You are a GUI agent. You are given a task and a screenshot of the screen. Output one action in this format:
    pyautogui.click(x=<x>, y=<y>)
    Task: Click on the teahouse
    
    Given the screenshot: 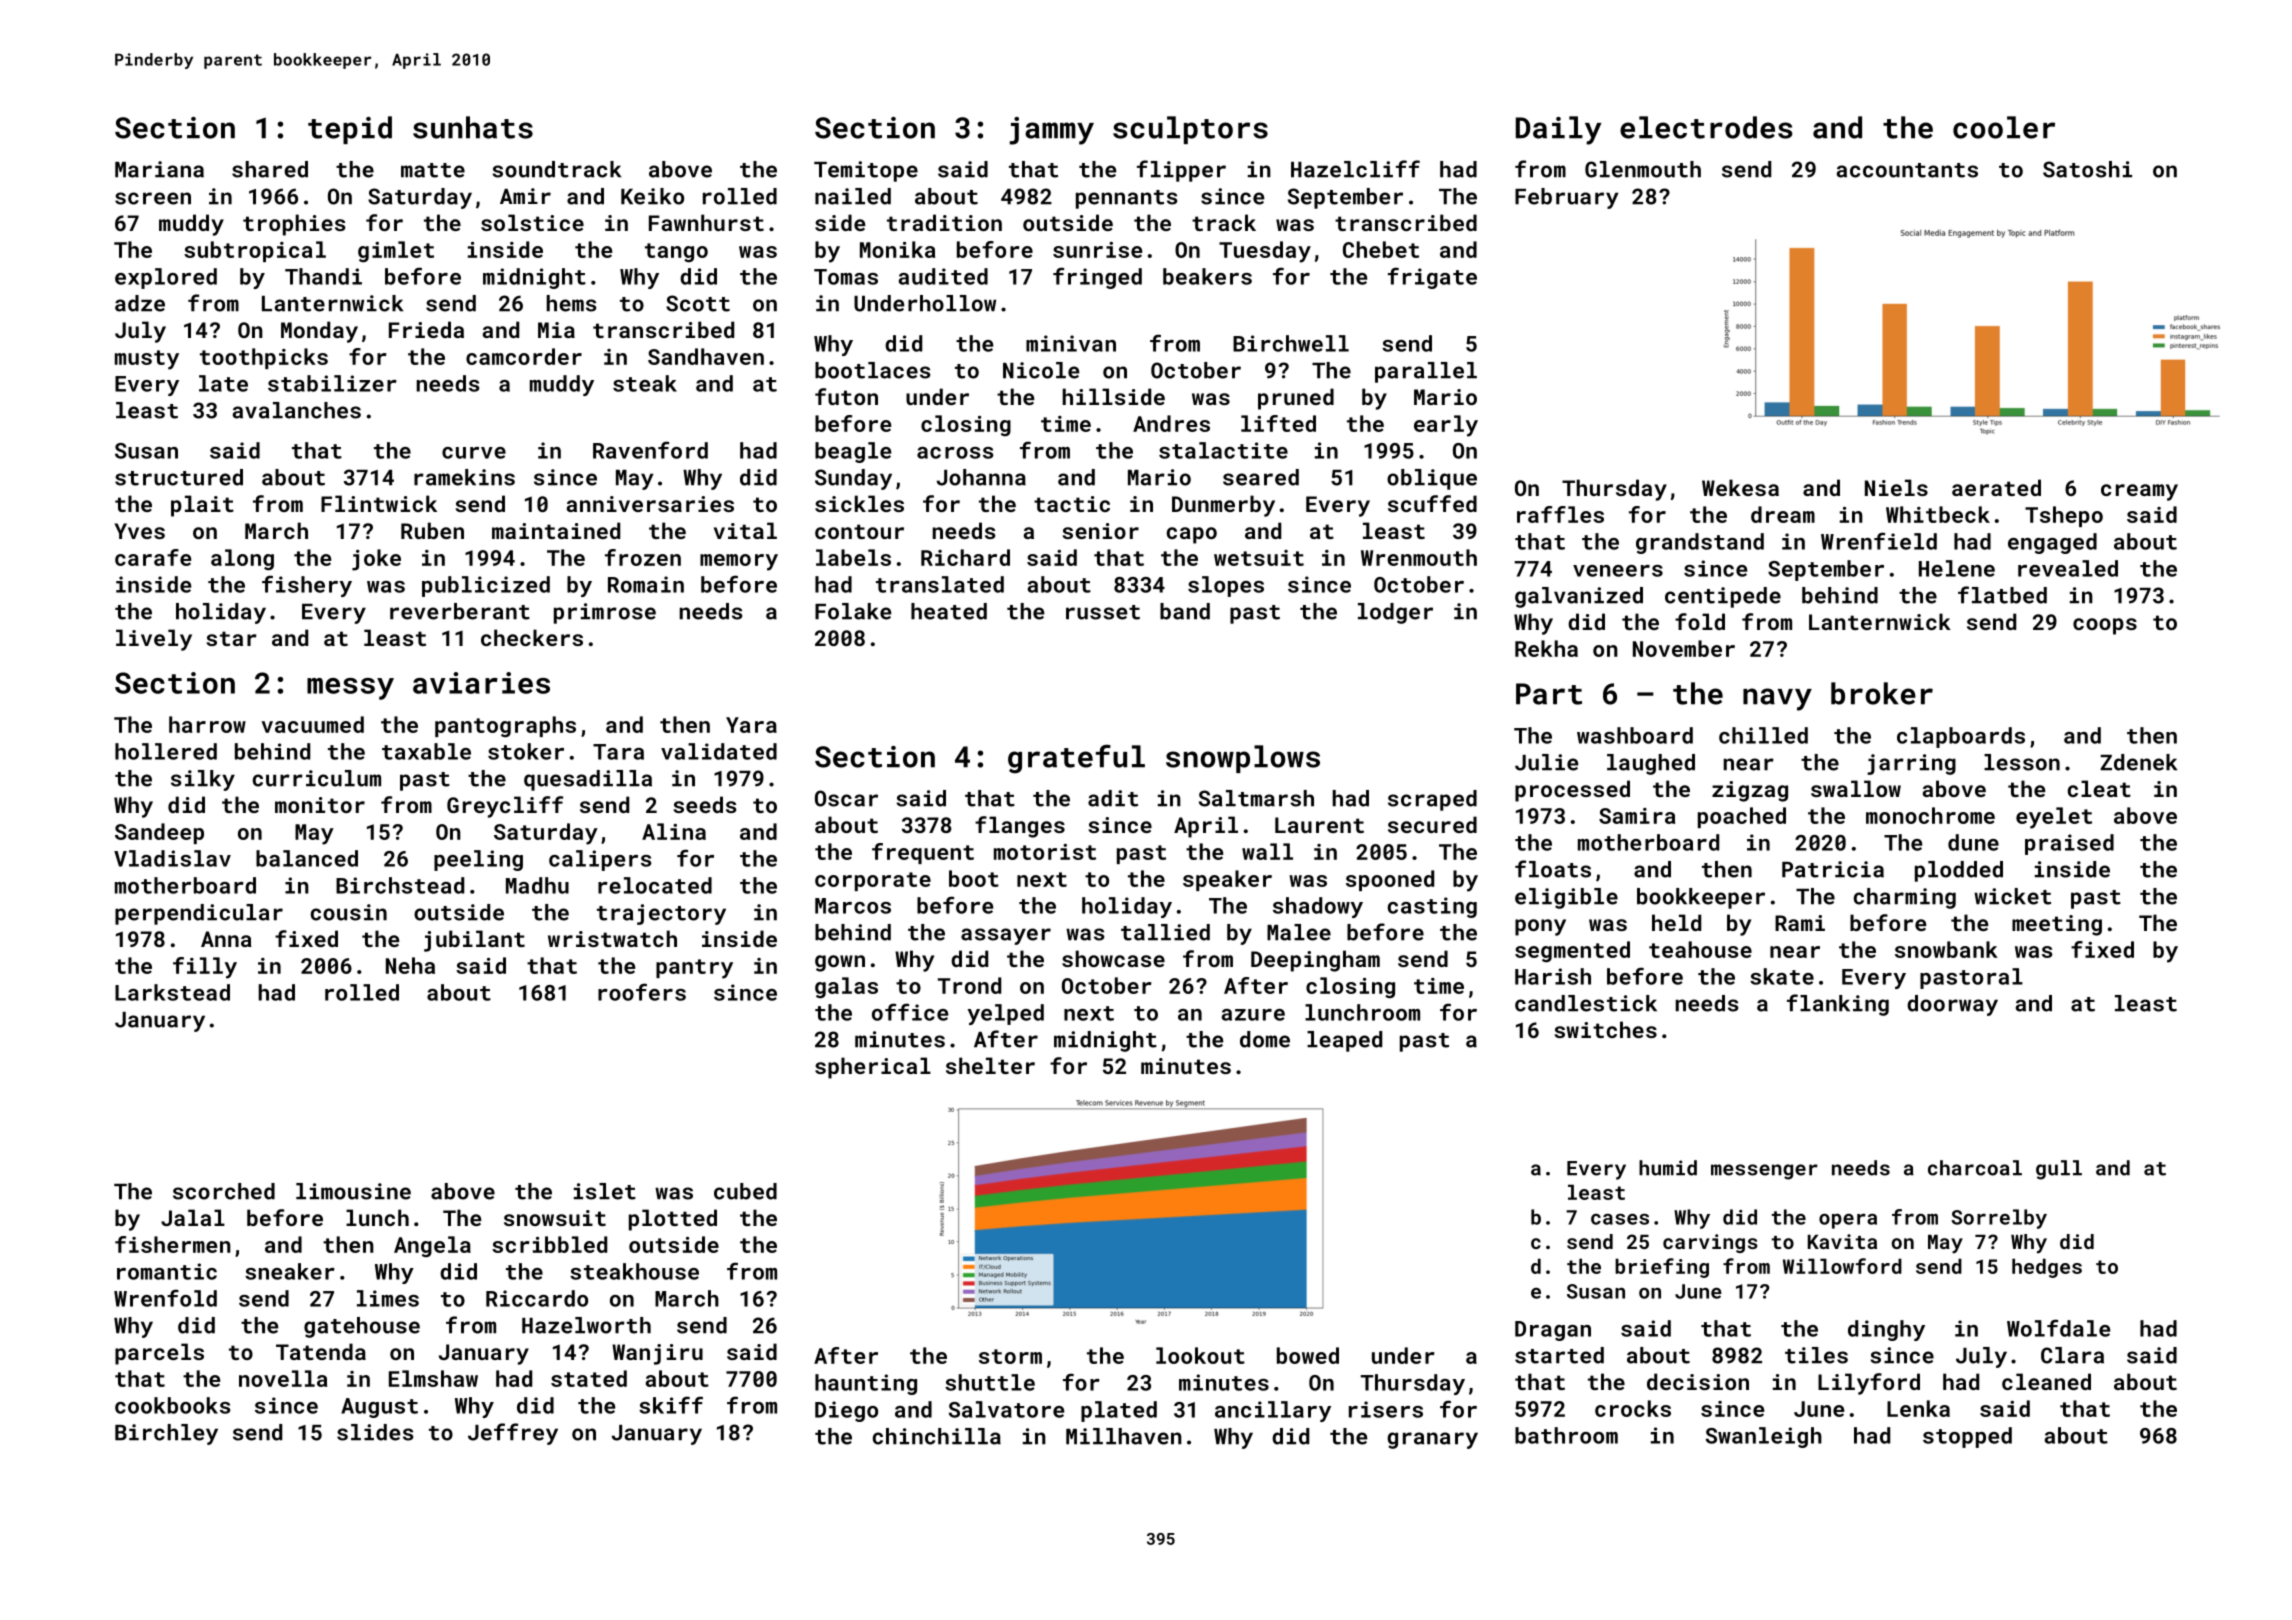 What is the action you would take?
    pyautogui.click(x=1700, y=949)
